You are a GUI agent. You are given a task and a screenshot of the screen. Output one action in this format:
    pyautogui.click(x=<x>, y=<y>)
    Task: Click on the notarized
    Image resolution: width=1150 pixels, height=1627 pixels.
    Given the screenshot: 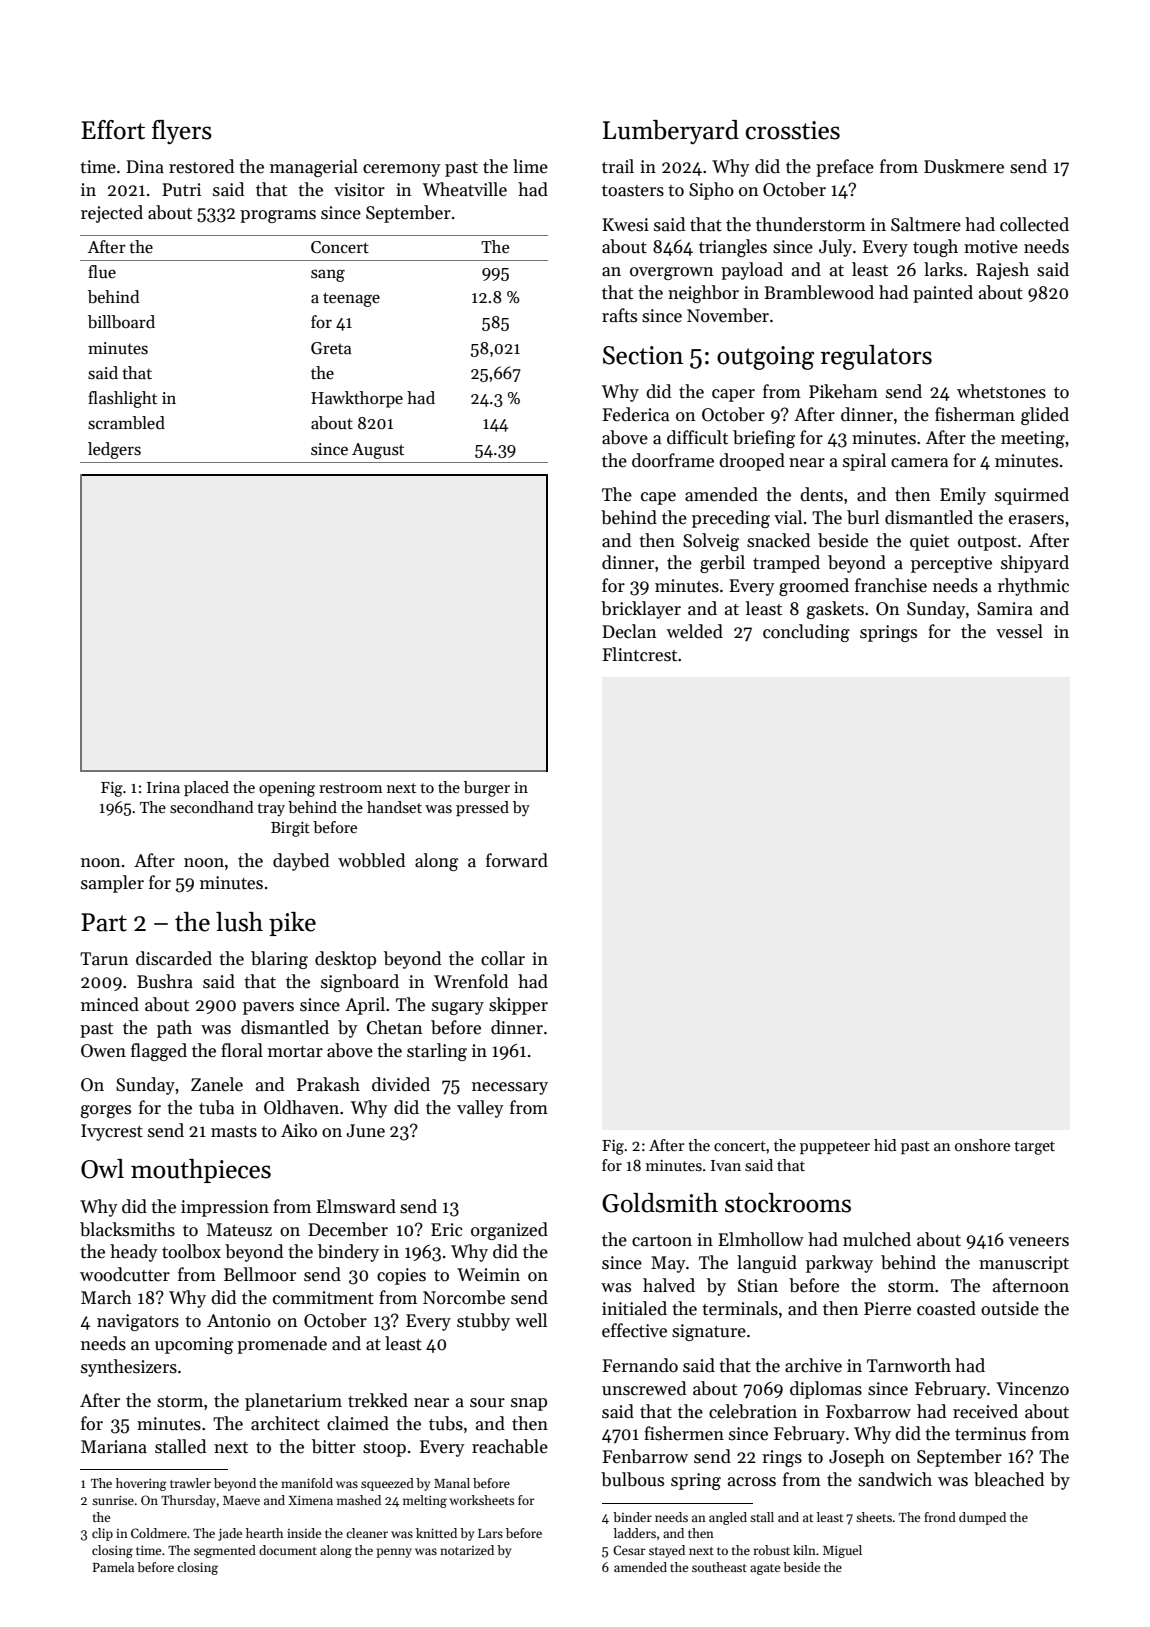 What is the action you would take?
    pyautogui.click(x=467, y=1550)
